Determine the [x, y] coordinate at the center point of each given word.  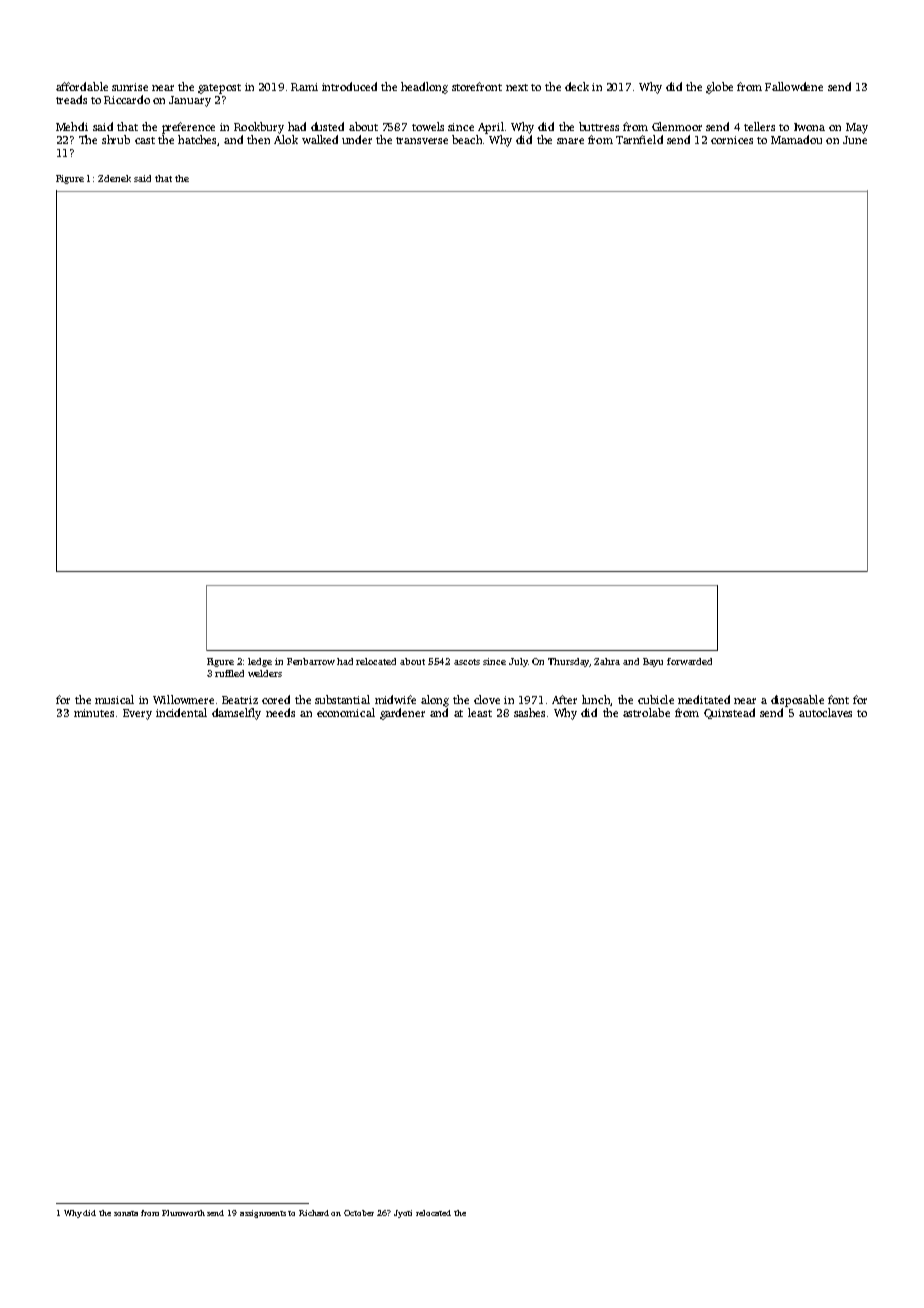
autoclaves [825, 712]
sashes [529, 712]
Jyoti [403, 1214]
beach [467, 139]
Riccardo [127, 99]
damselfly [236, 714]
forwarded [689, 661]
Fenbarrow [311, 661]
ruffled [229, 673]
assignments [263, 1214]
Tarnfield [639, 139]
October [359, 1213]
